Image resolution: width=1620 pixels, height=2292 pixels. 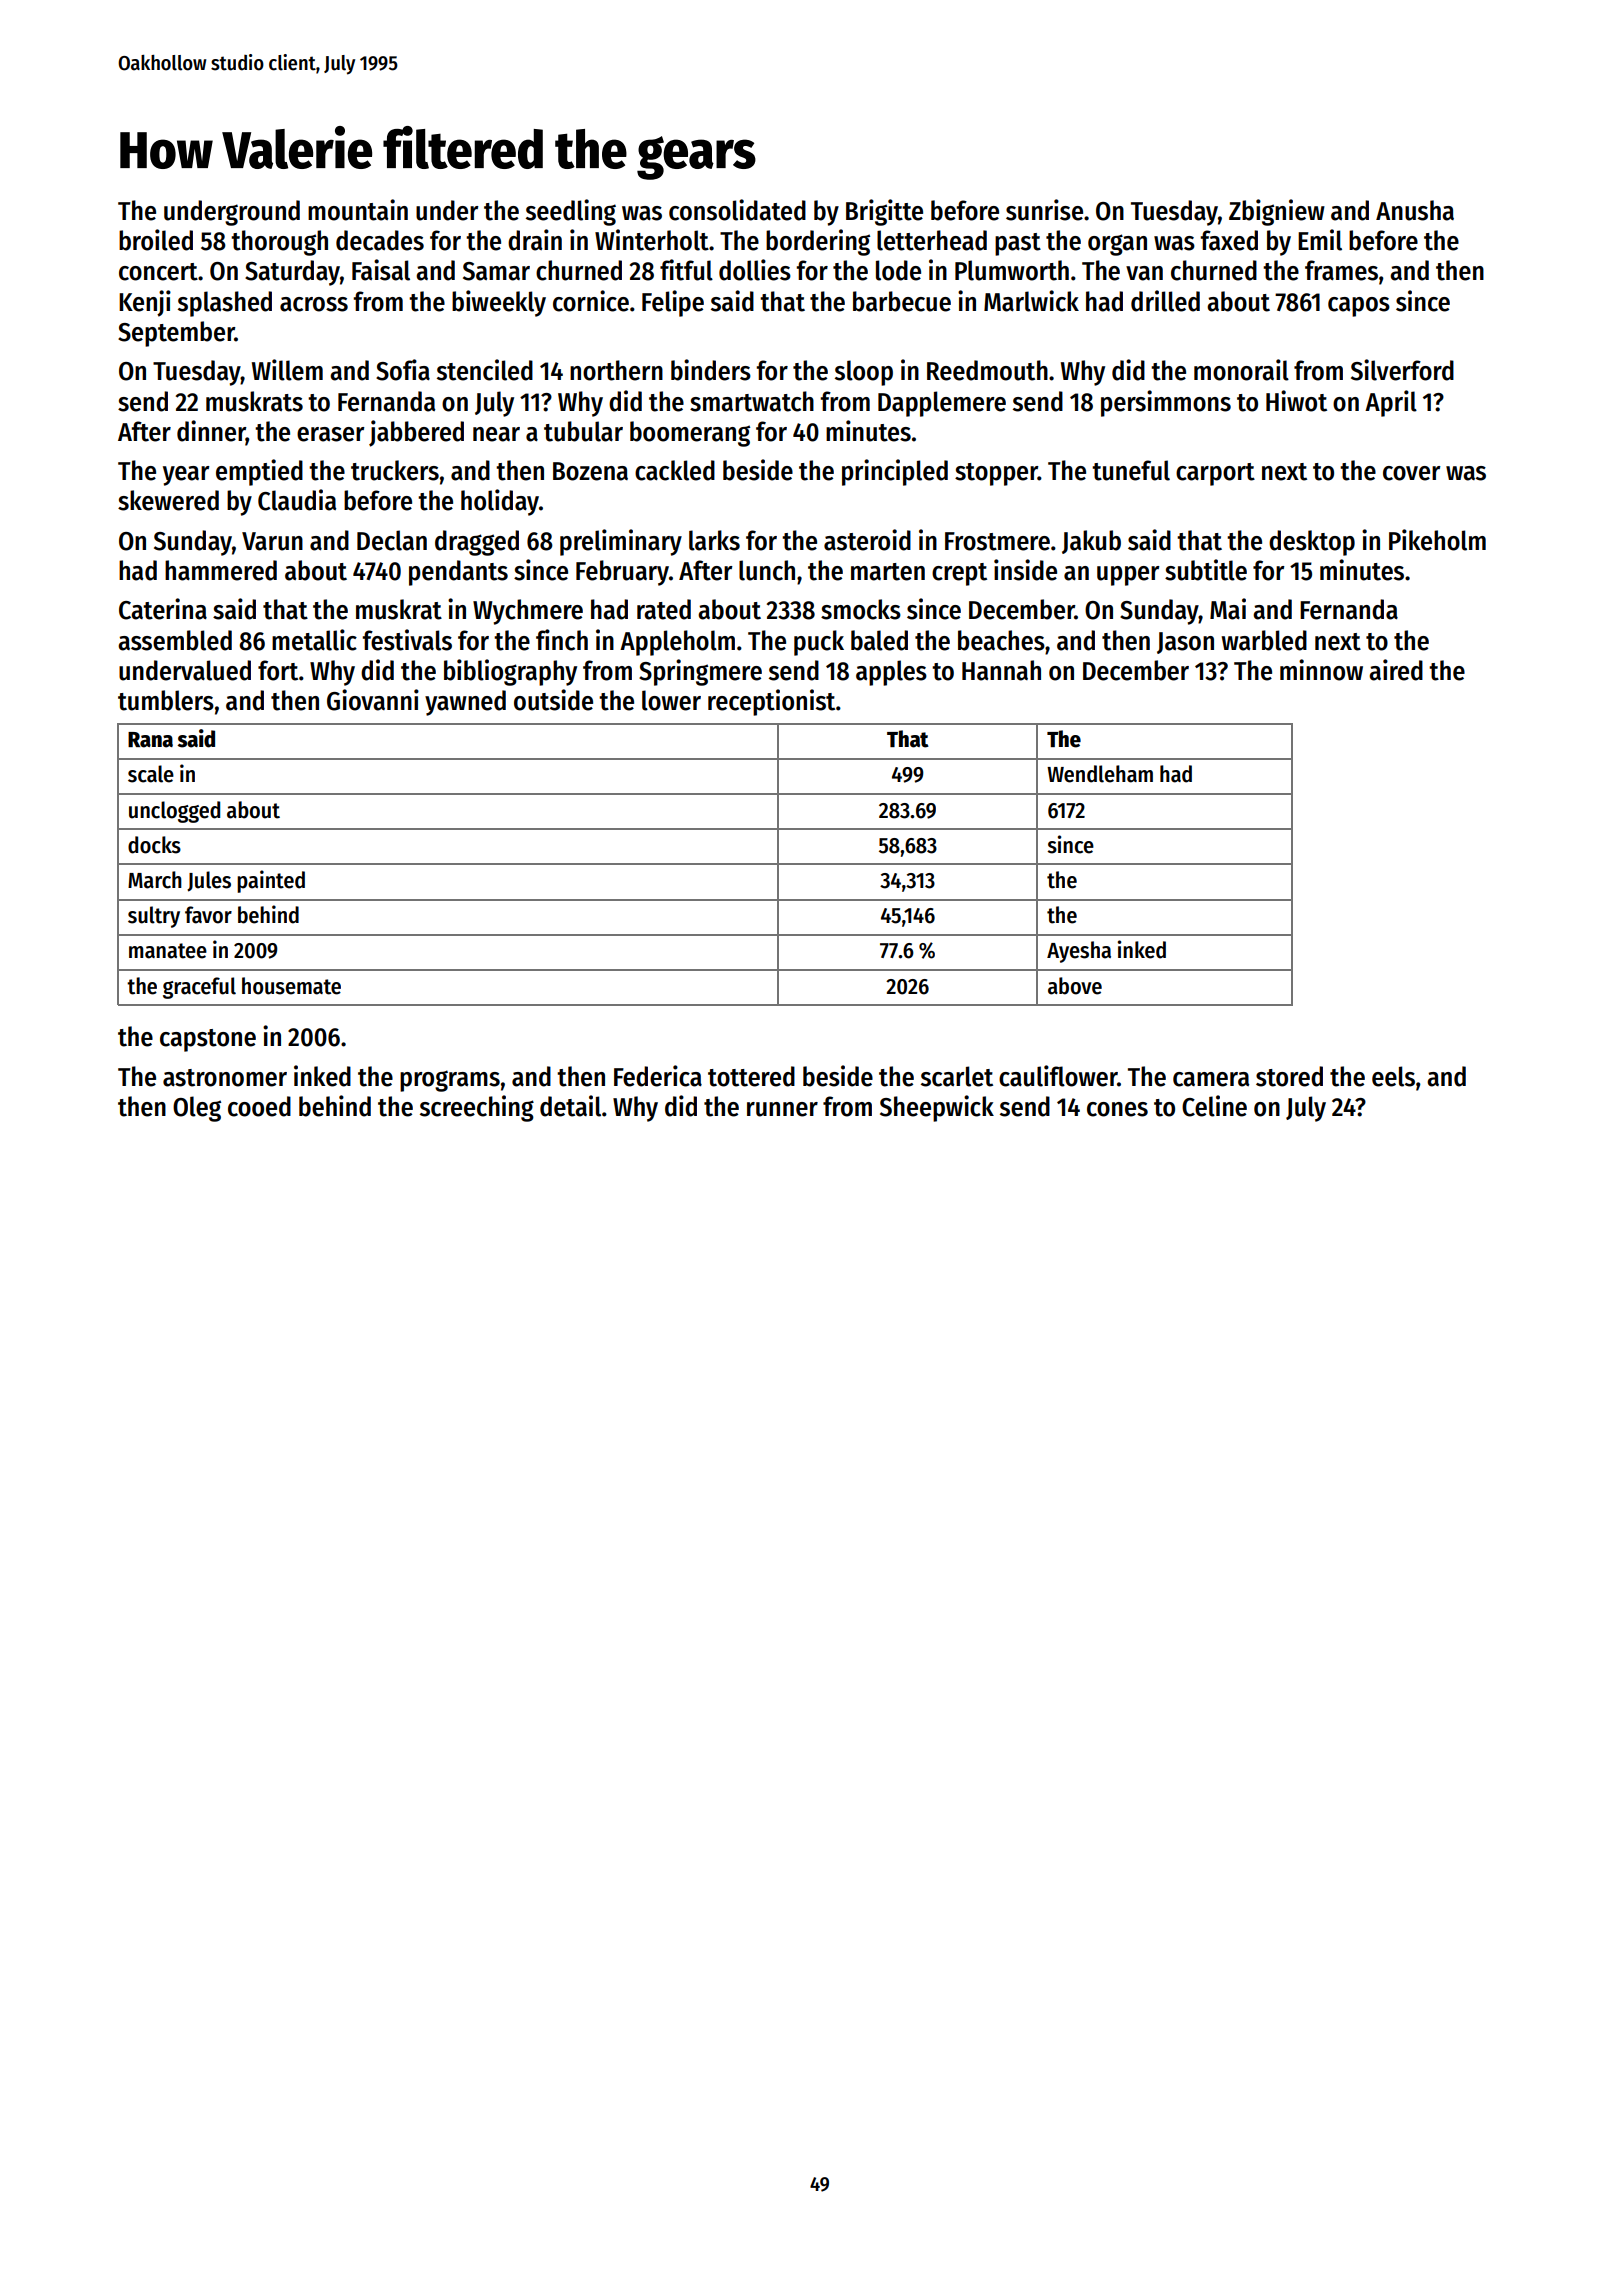 I want to click on Celine, so click(x=1214, y=1106).
